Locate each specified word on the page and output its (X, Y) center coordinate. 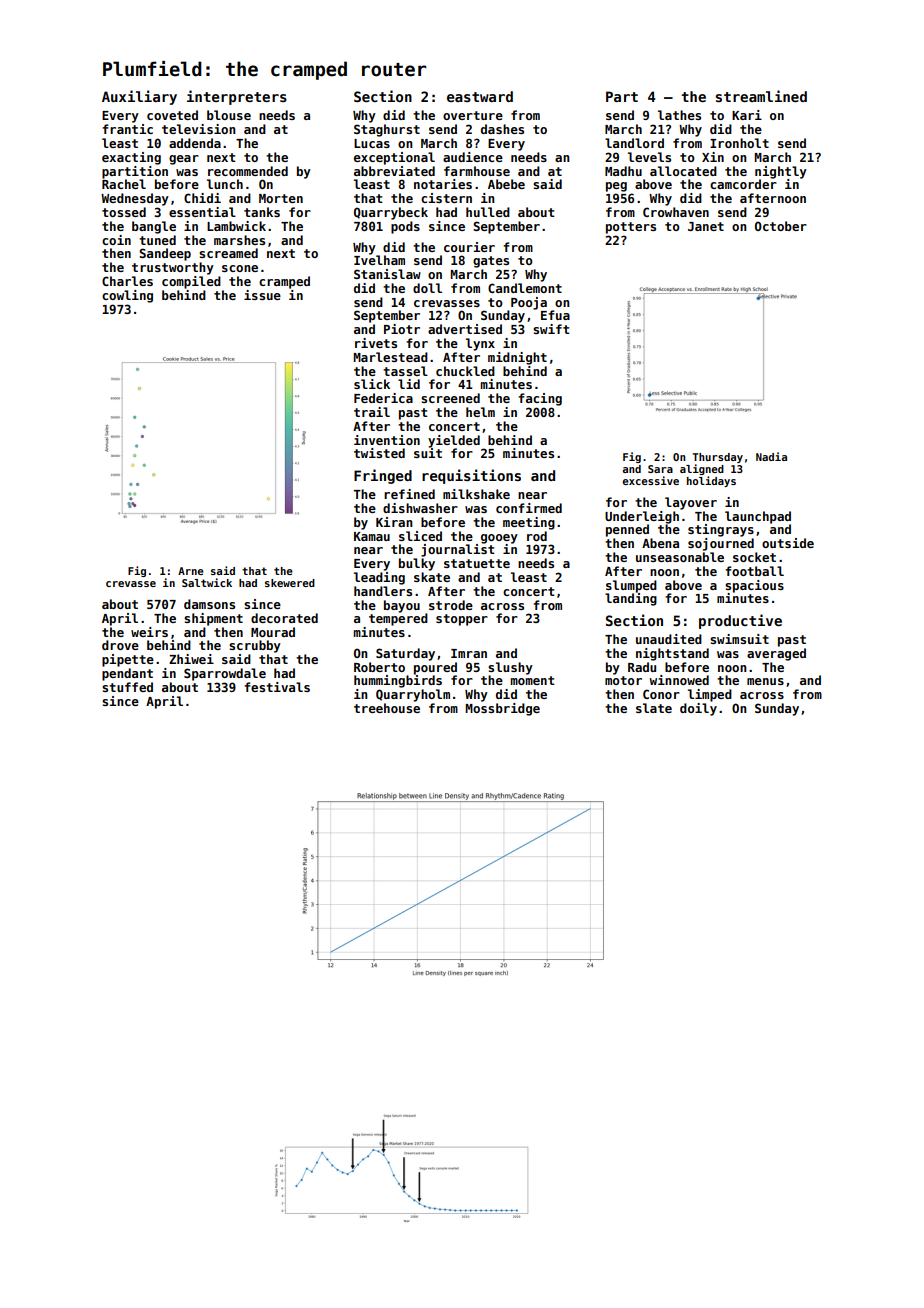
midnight (517, 358)
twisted (379, 453)
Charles (127, 281)
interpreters (237, 97)
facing (540, 399)
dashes (502, 129)
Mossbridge (503, 709)
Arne (191, 571)
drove (120, 645)
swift (551, 329)
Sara (660, 469)
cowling (127, 296)
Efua (555, 315)
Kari (747, 115)
